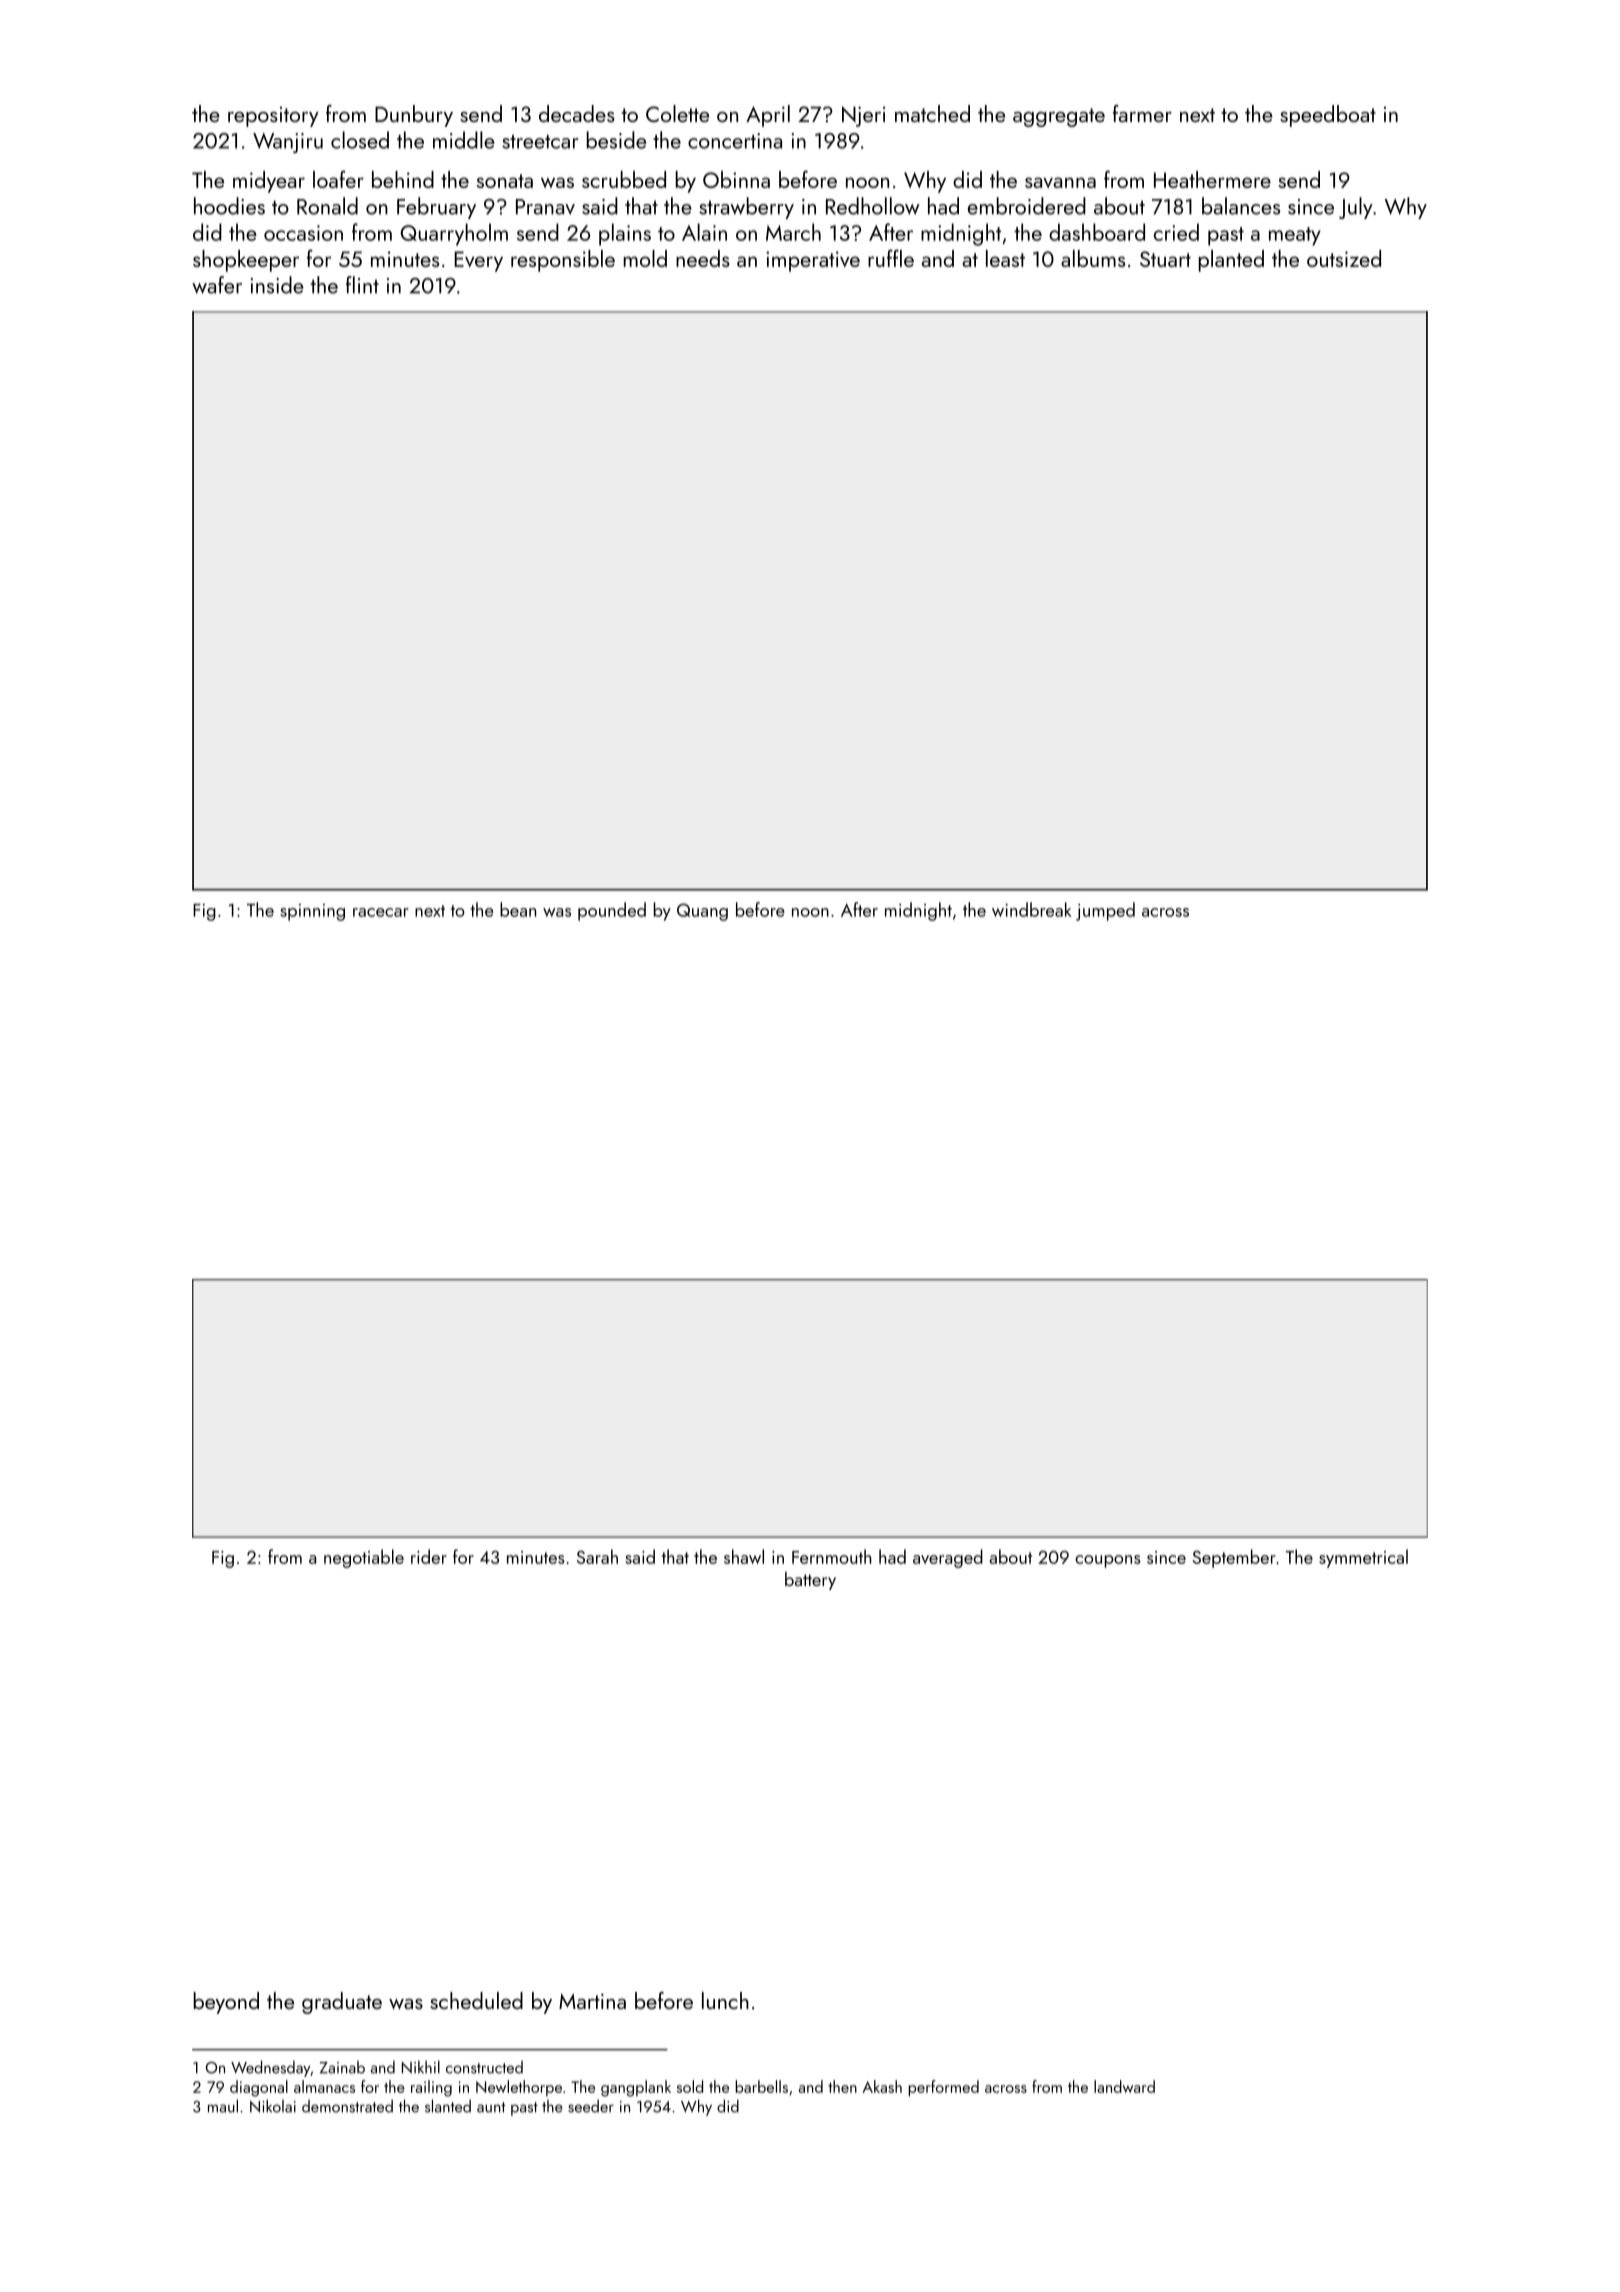 This page has height=2292, width=1620. Describe the element at coordinates (342, 2003) in the page. I see `graduate` at that location.
